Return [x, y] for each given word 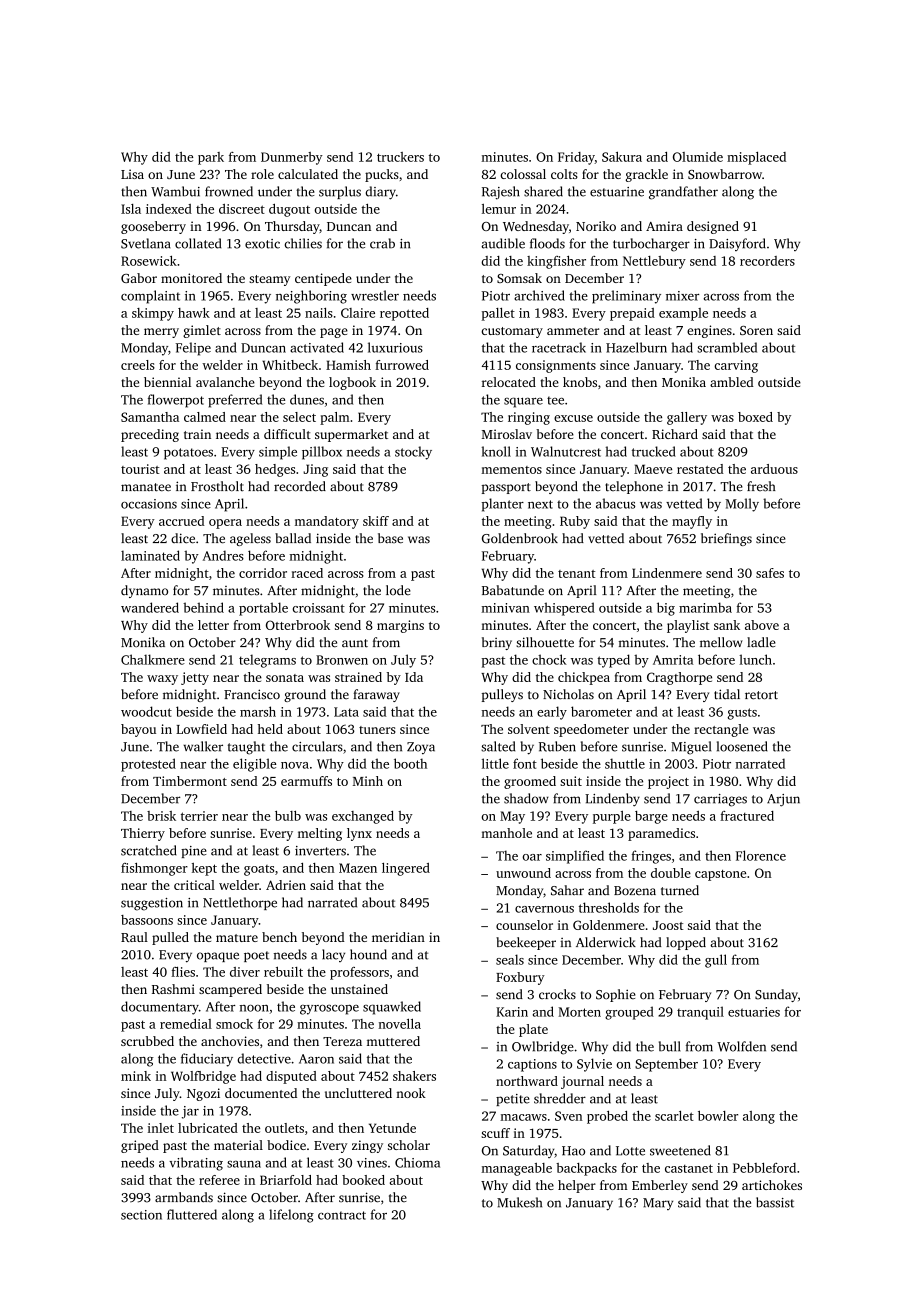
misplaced [756, 158]
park [211, 158]
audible [503, 243]
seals [510, 959]
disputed [291, 1077]
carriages [720, 800]
